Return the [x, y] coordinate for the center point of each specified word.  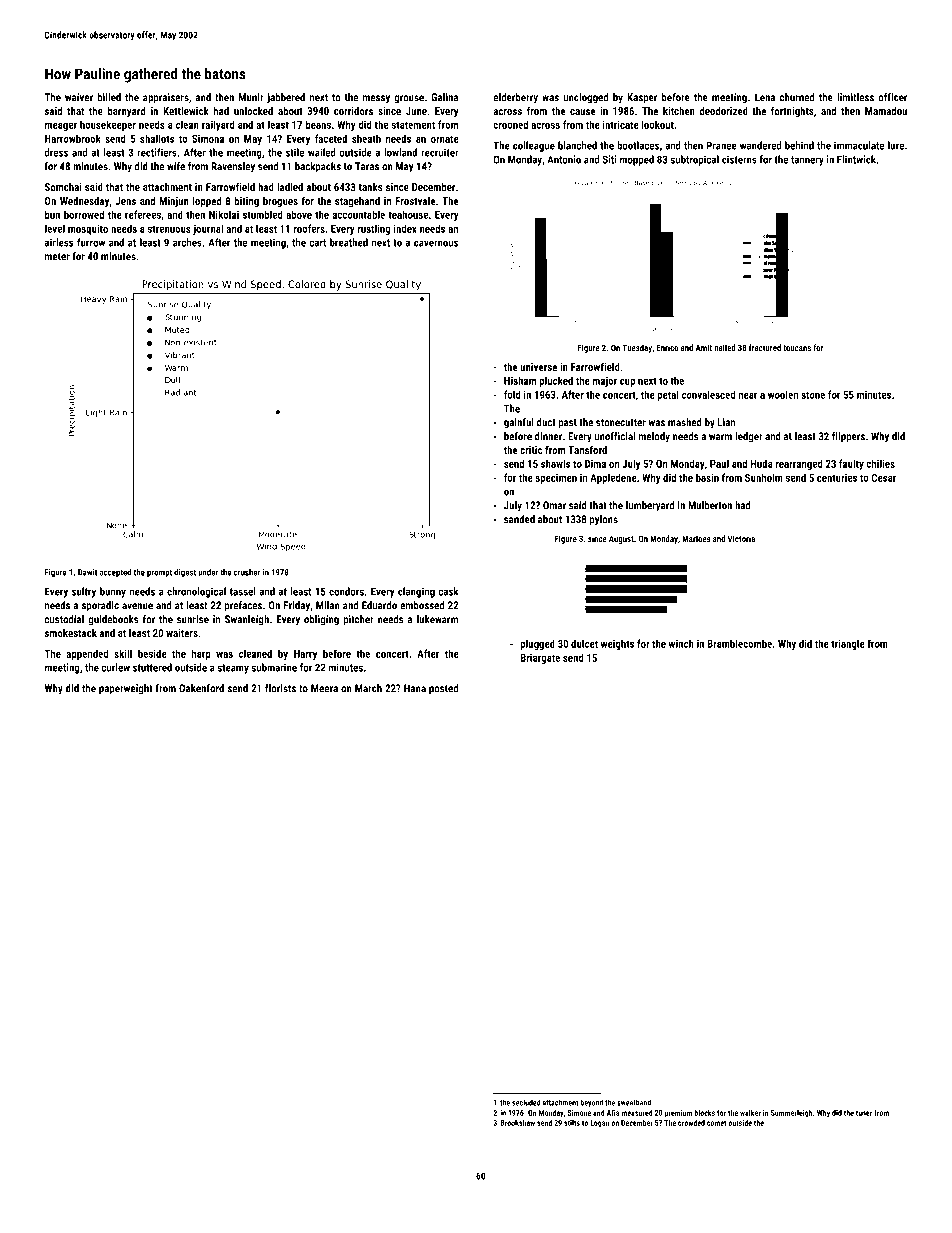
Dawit [87, 572]
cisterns [739, 159]
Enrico [667, 347]
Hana [415, 688]
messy [376, 99]
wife [176, 166]
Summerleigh [792, 1114]
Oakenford [201, 688]
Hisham [520, 380]
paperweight [126, 689]
